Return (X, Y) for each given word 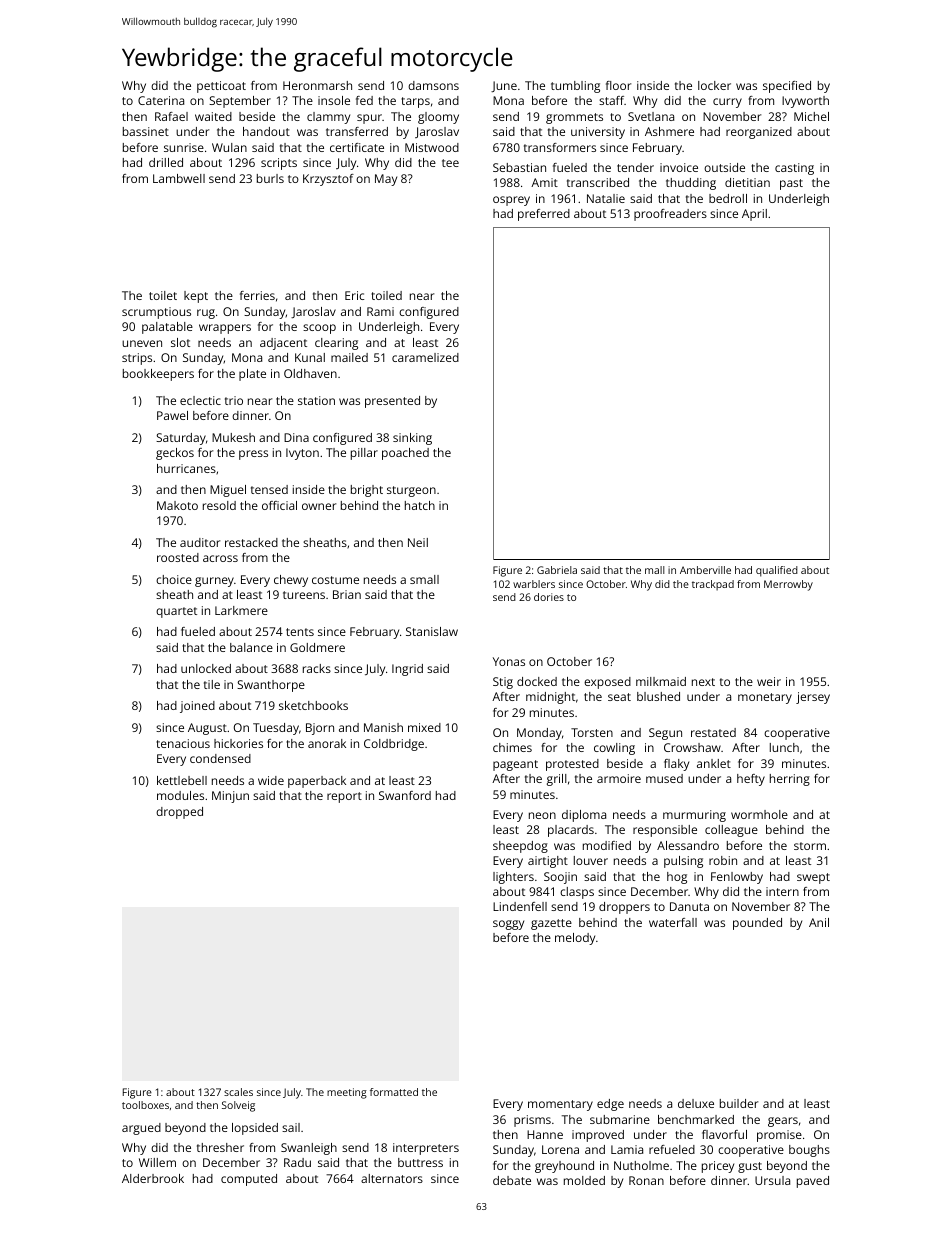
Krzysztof (328, 180)
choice (174, 579)
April (754, 215)
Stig (503, 683)
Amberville (705, 570)
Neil (418, 542)
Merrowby (788, 585)
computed (249, 1180)
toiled (386, 295)
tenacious (183, 743)
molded (584, 1180)
